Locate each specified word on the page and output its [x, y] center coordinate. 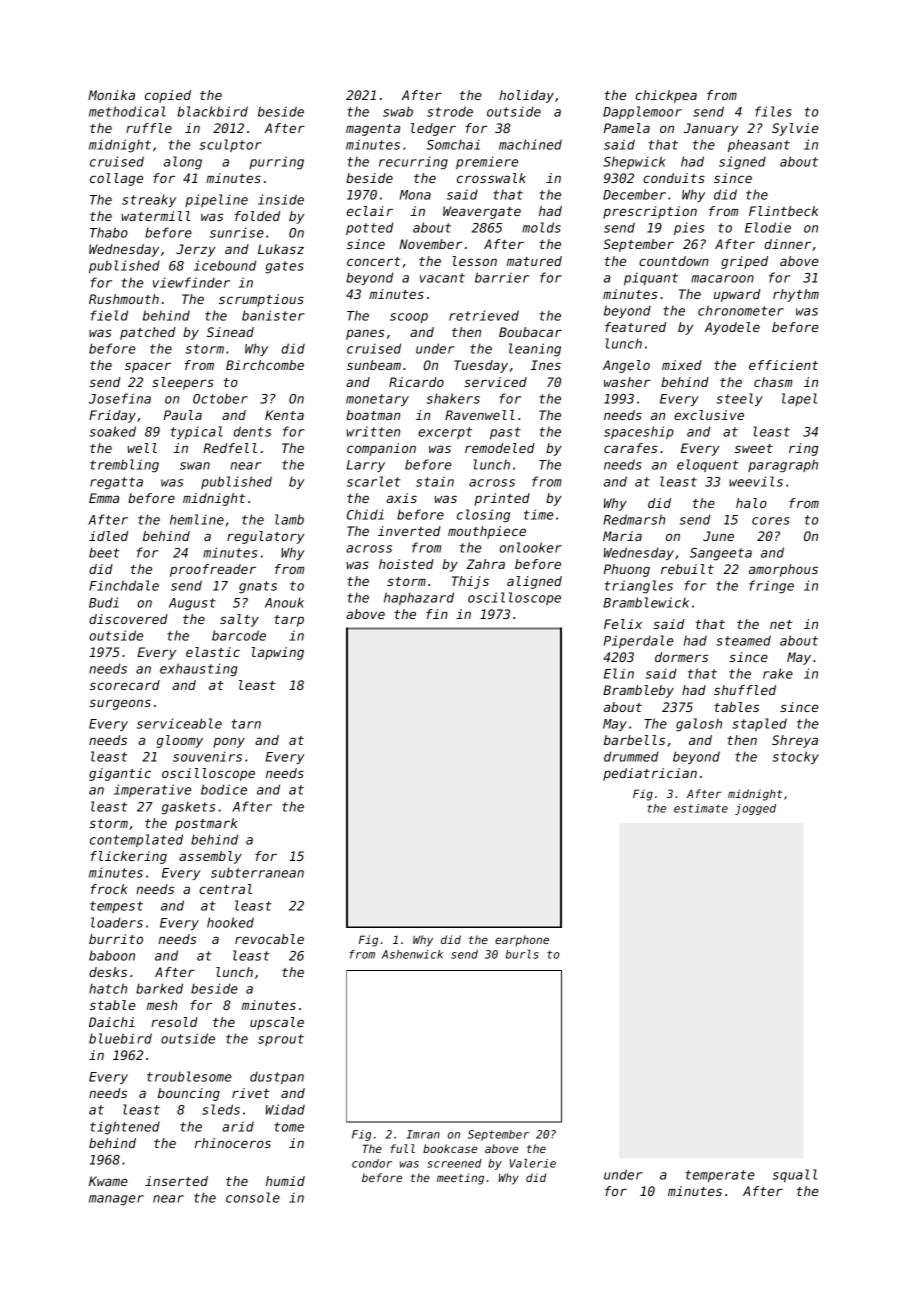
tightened [125, 1128]
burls [522, 954]
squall [795, 1175]
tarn [246, 724]
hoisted [406, 564]
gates [284, 267]
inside [281, 199]
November [431, 244]
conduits [674, 178]
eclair [370, 211]
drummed [631, 756]
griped [744, 262]
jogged [755, 809]
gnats [258, 587]
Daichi [112, 1022]
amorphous [783, 570]
